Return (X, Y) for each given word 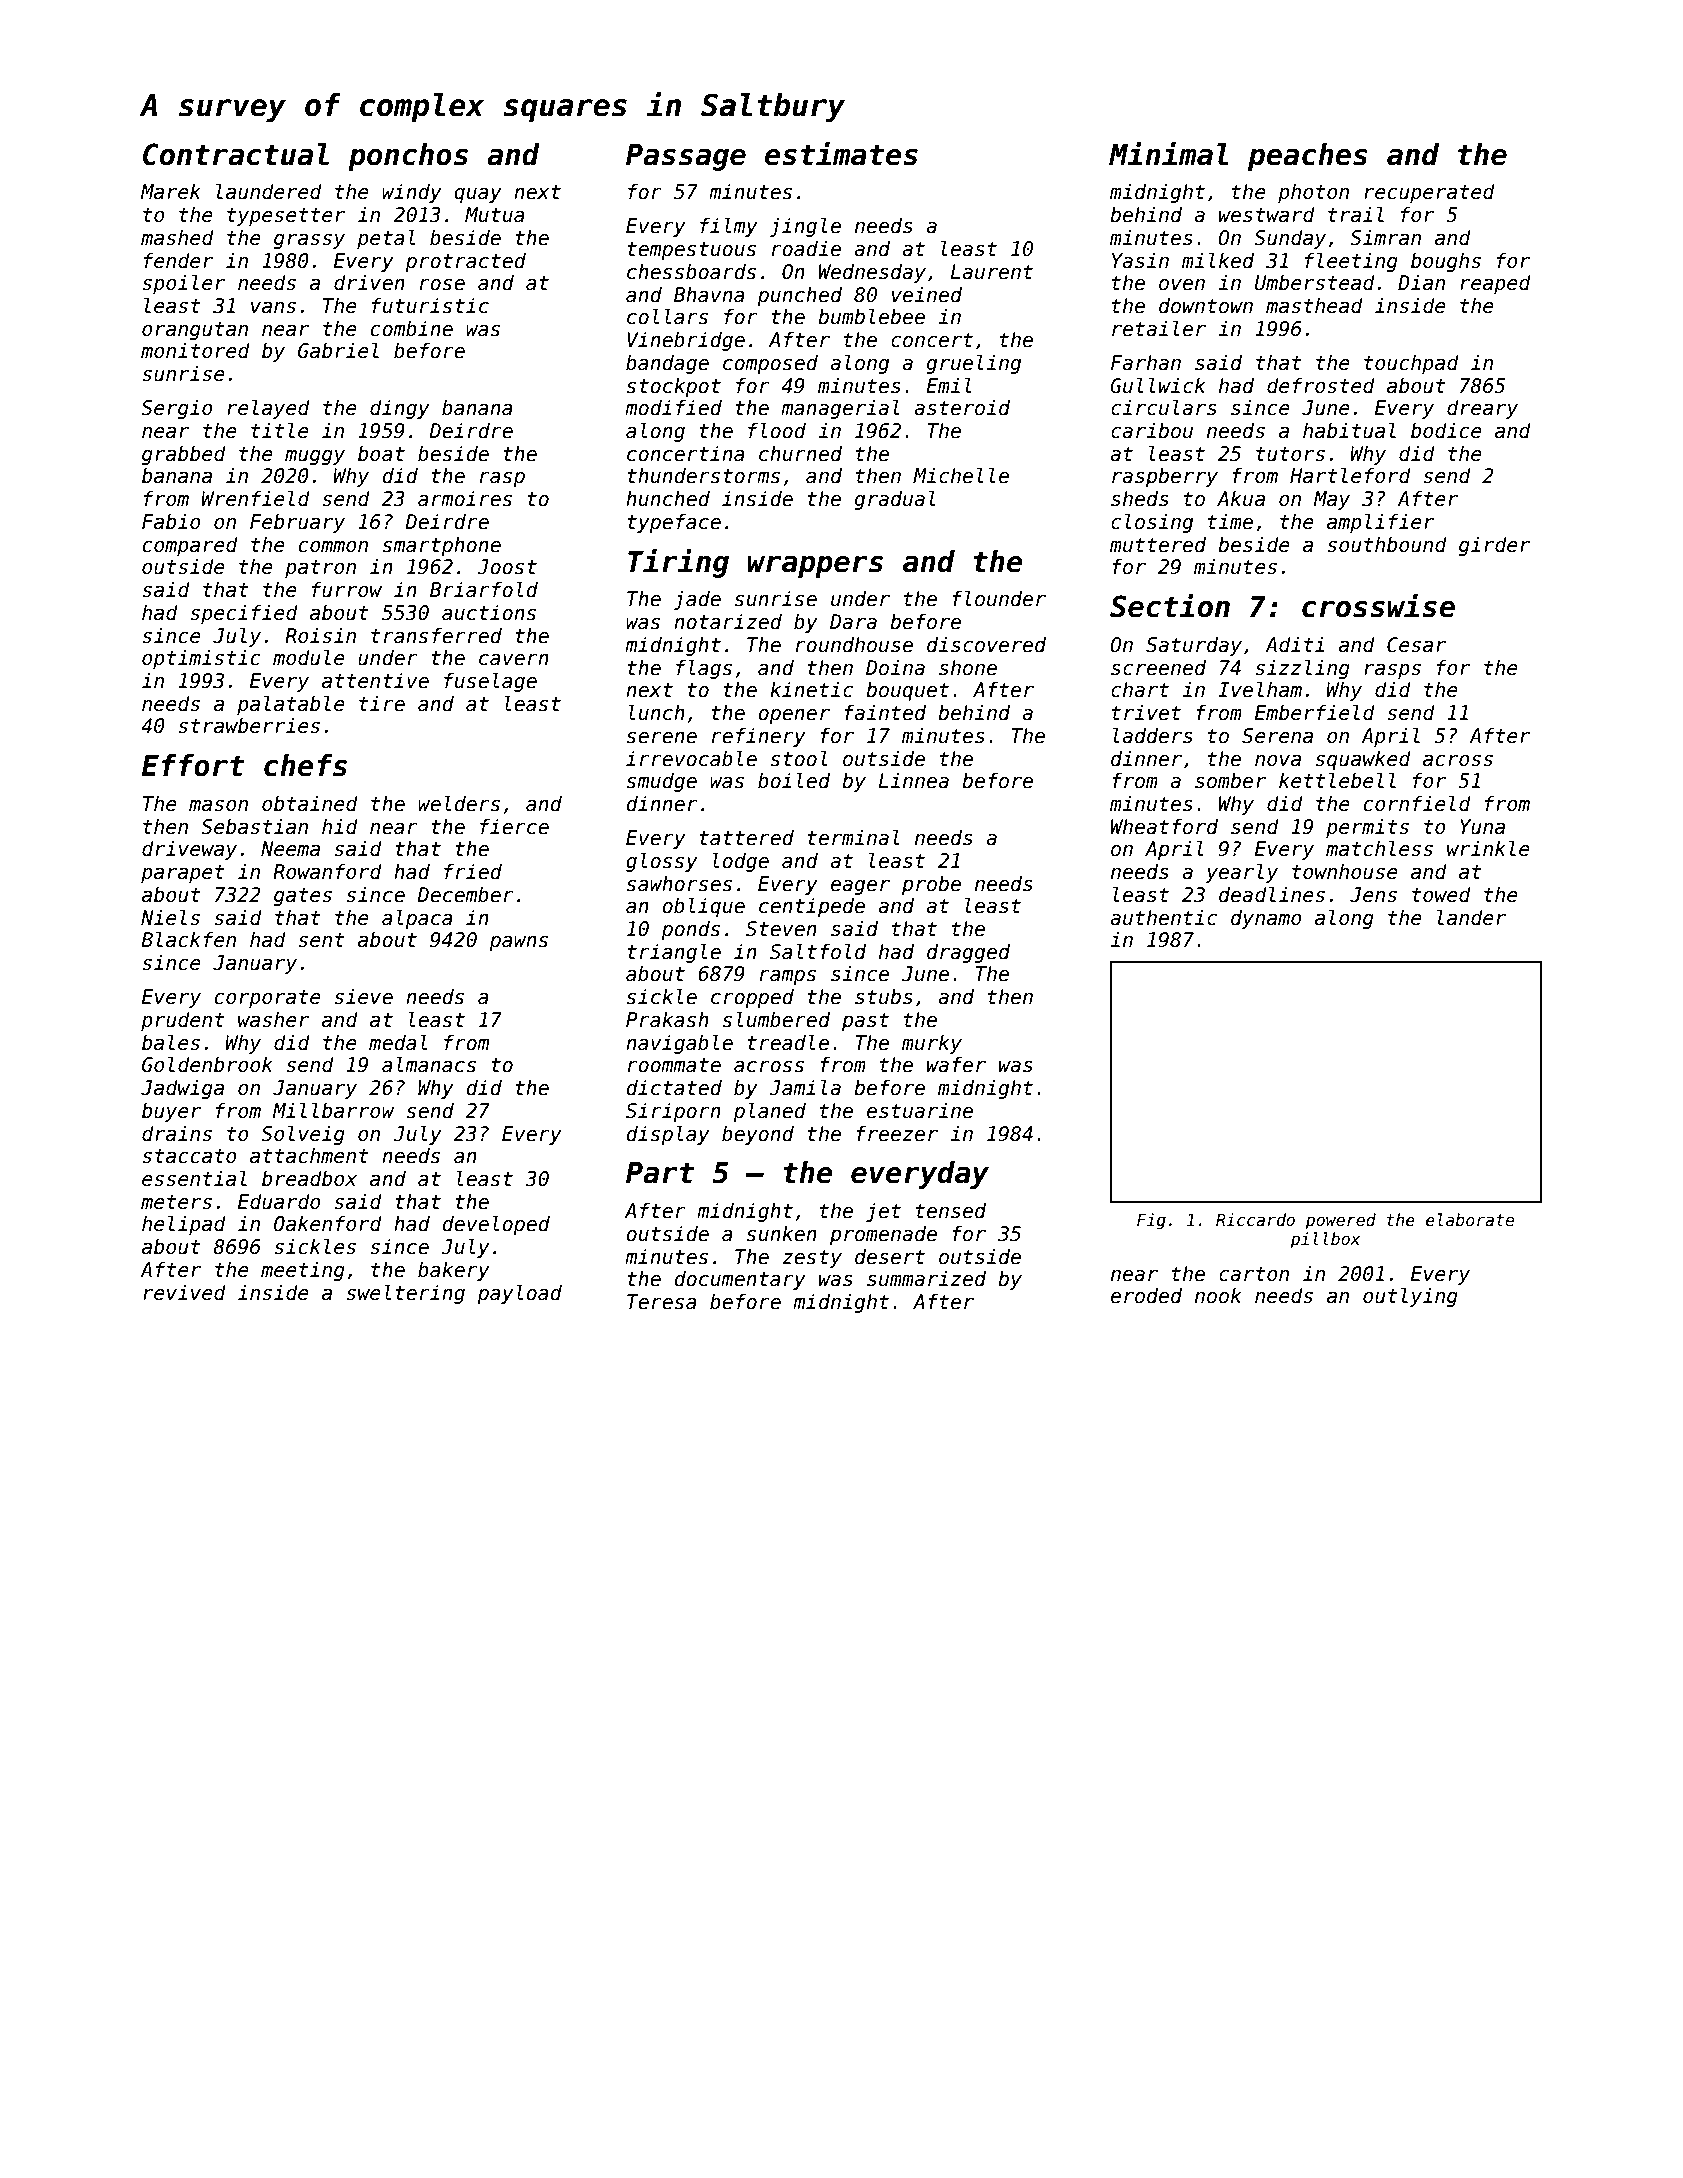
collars (667, 316)
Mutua (495, 215)
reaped (1495, 284)
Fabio (171, 521)
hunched (668, 498)
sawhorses (679, 883)
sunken (782, 1233)
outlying (1410, 1297)
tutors (1290, 454)
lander (1471, 917)
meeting (303, 1271)
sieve (363, 996)
